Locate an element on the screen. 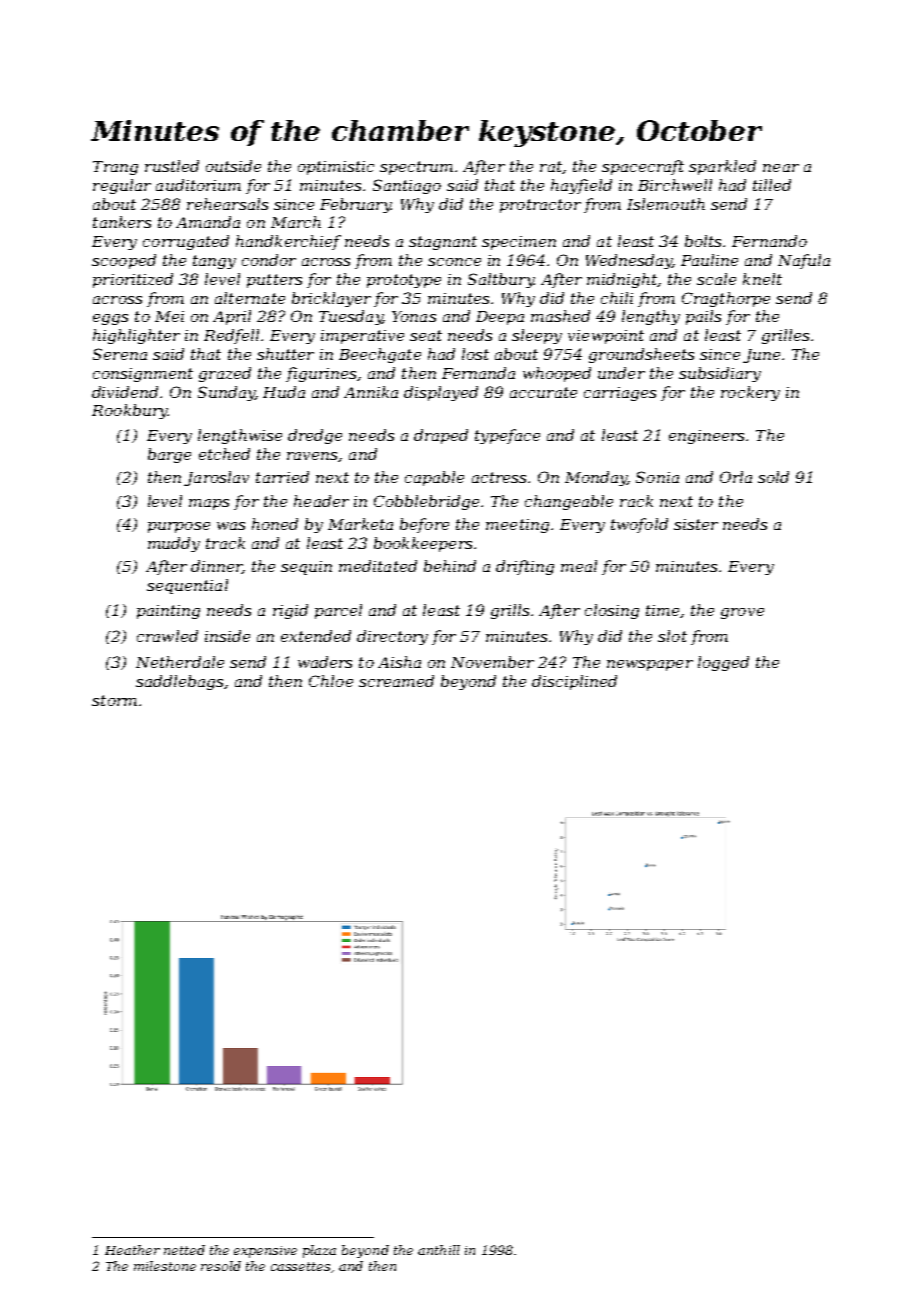 This screenshot has width=924, height=1308. screamed is located at coordinates (396, 681).
